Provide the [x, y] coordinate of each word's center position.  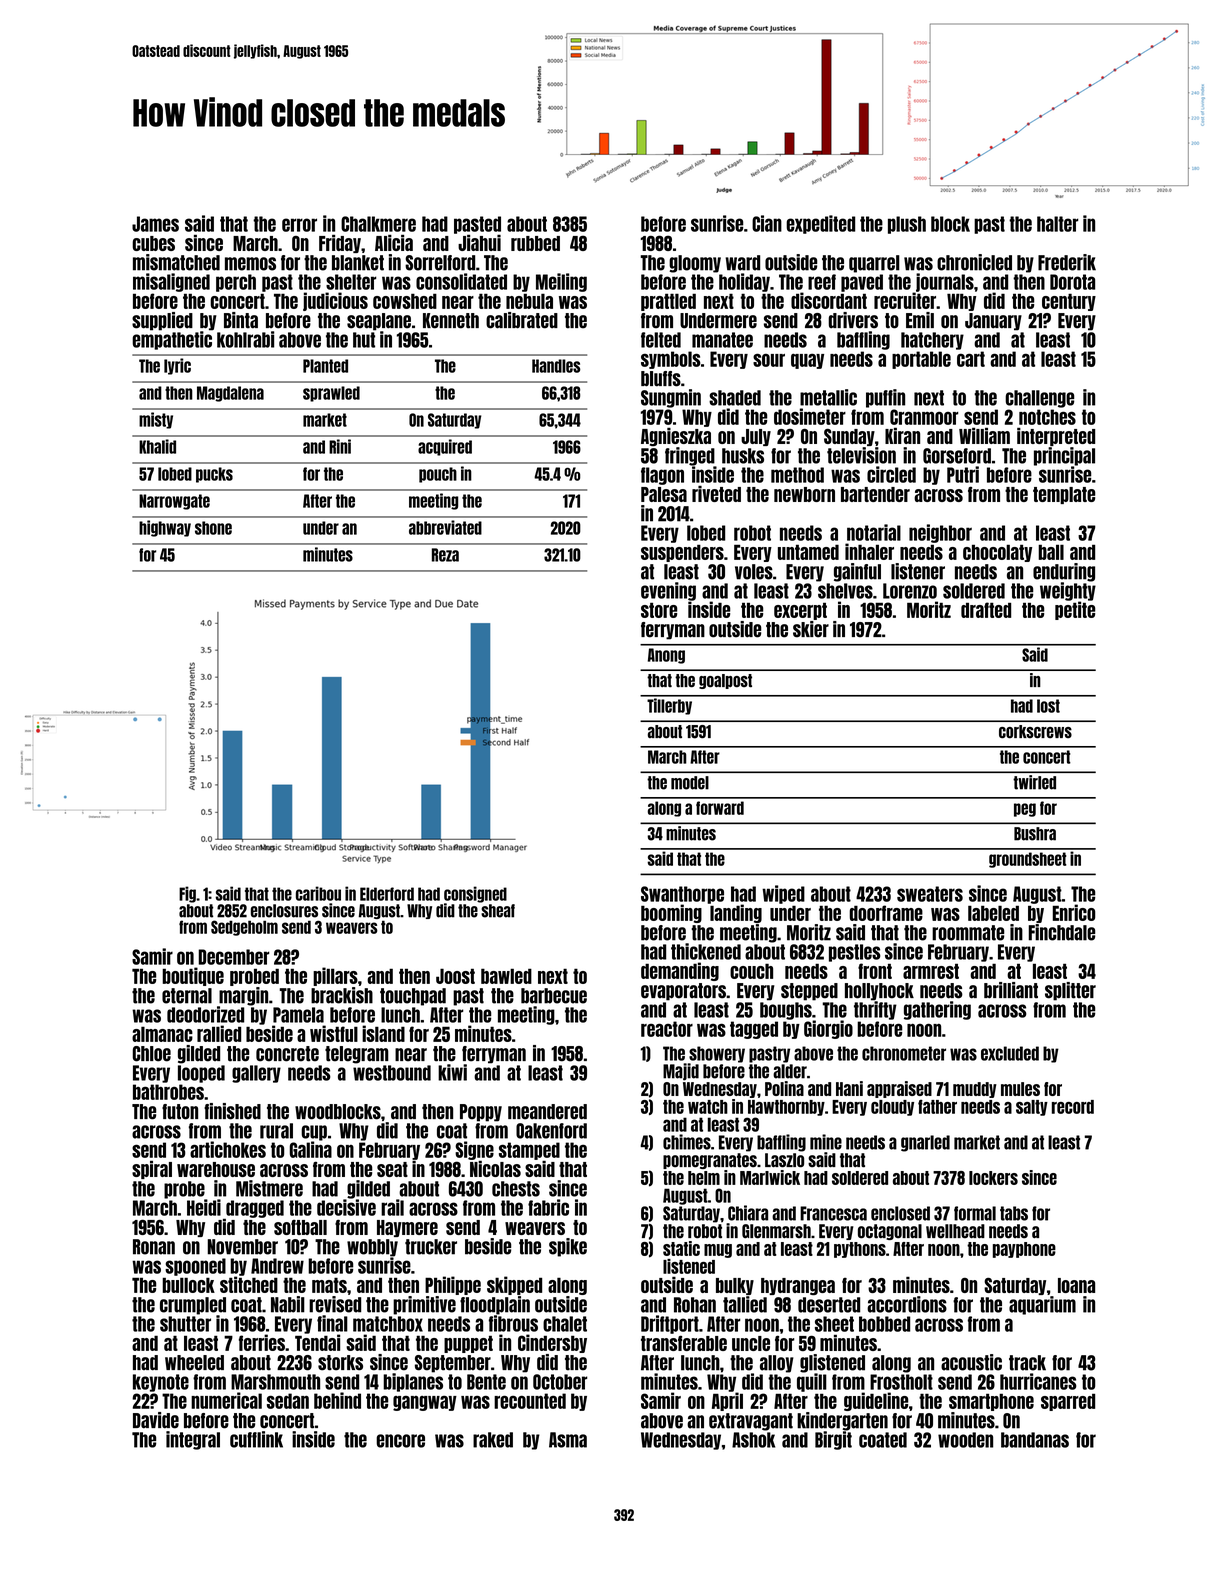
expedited [820, 224]
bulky [735, 1286]
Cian [767, 223]
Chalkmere [378, 224]
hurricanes [1038, 1381]
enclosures [284, 911]
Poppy [481, 1113]
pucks [214, 475]
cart [971, 359]
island [383, 1033]
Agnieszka [676, 437]
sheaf [498, 911]
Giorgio [828, 1029]
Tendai [317, 1342]
